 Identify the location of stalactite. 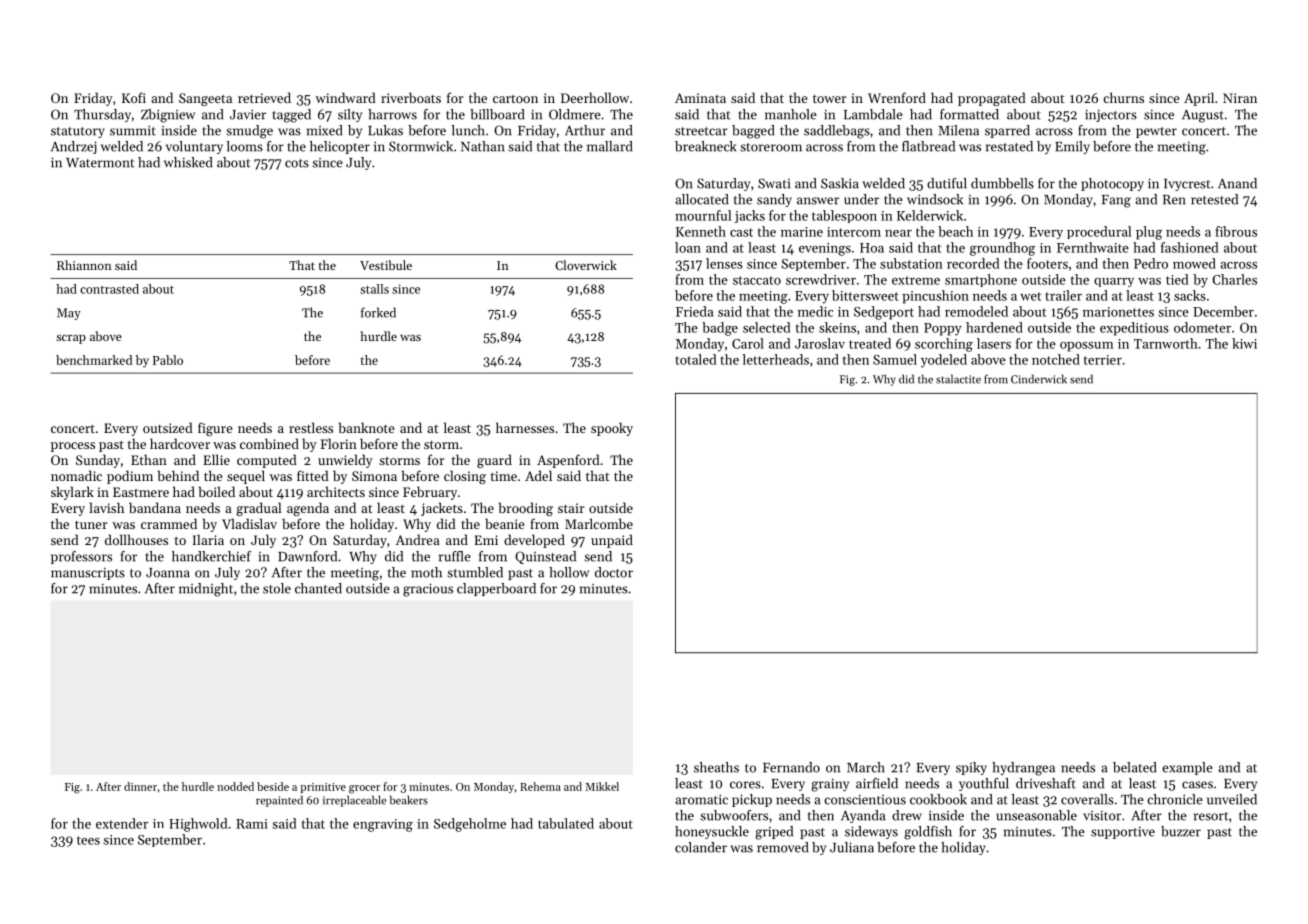
(958, 379).
